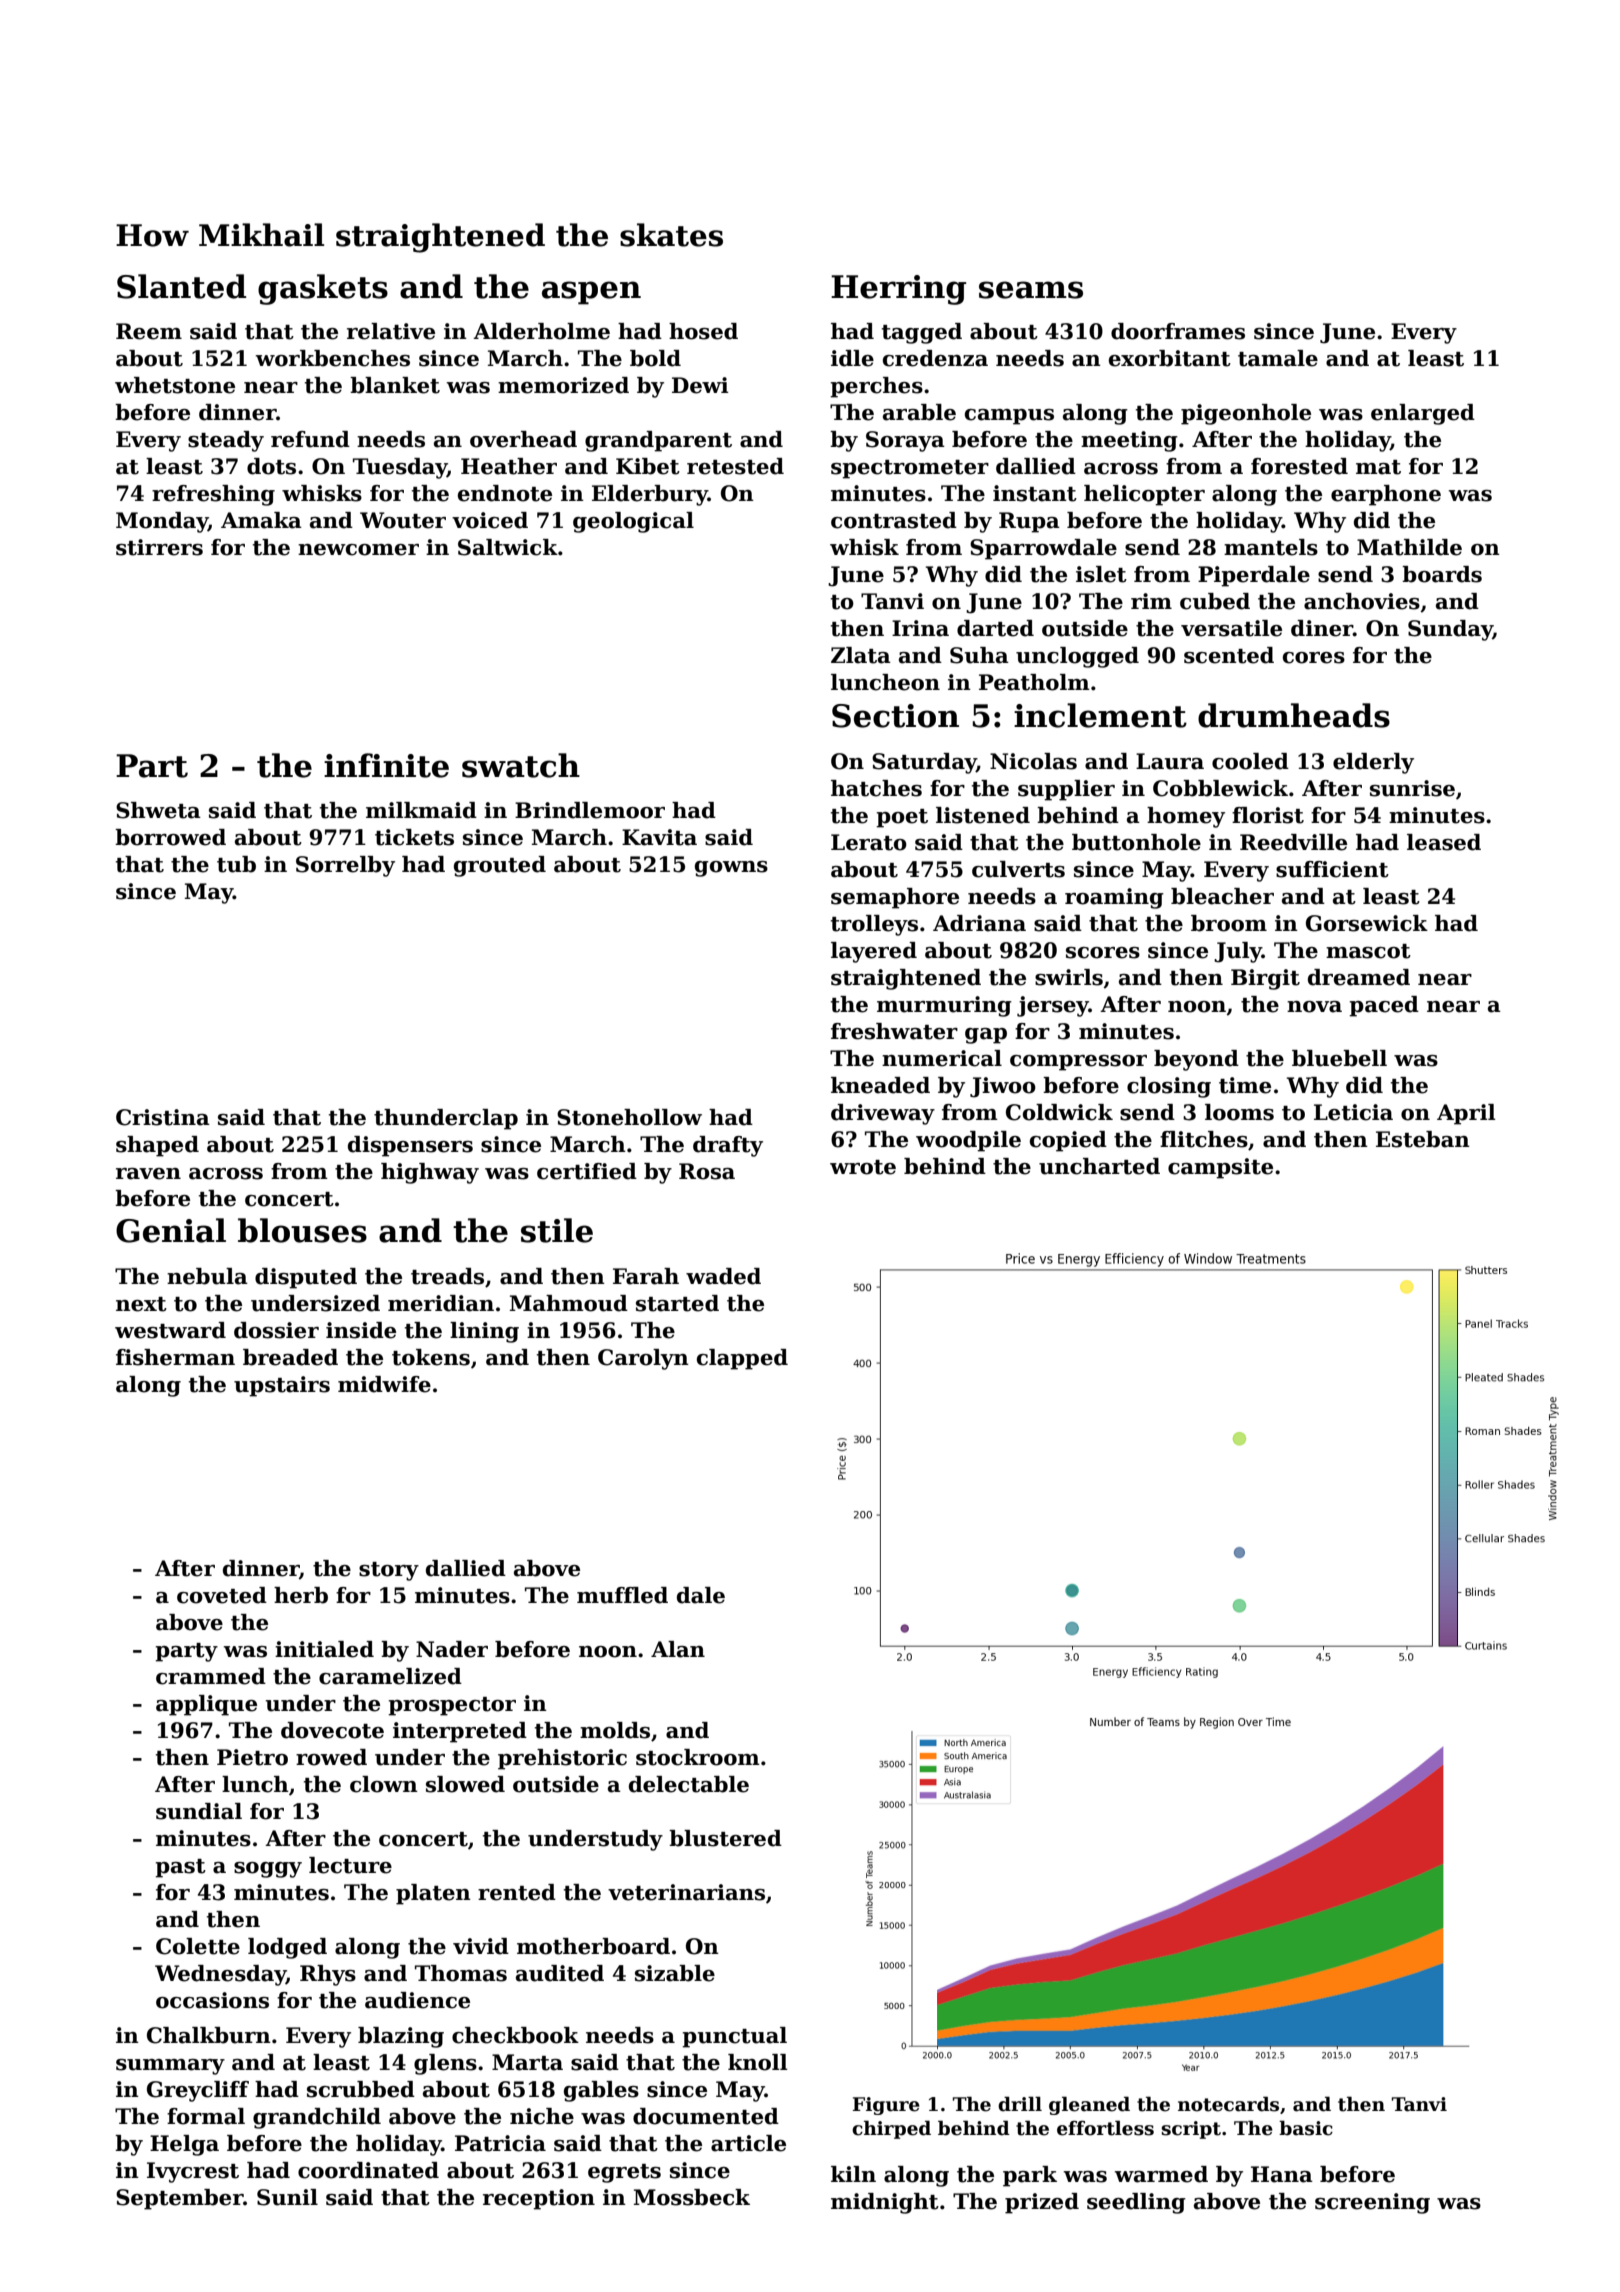 This screenshot has height=2292, width=1620. I want to click on Dewi, so click(700, 385).
